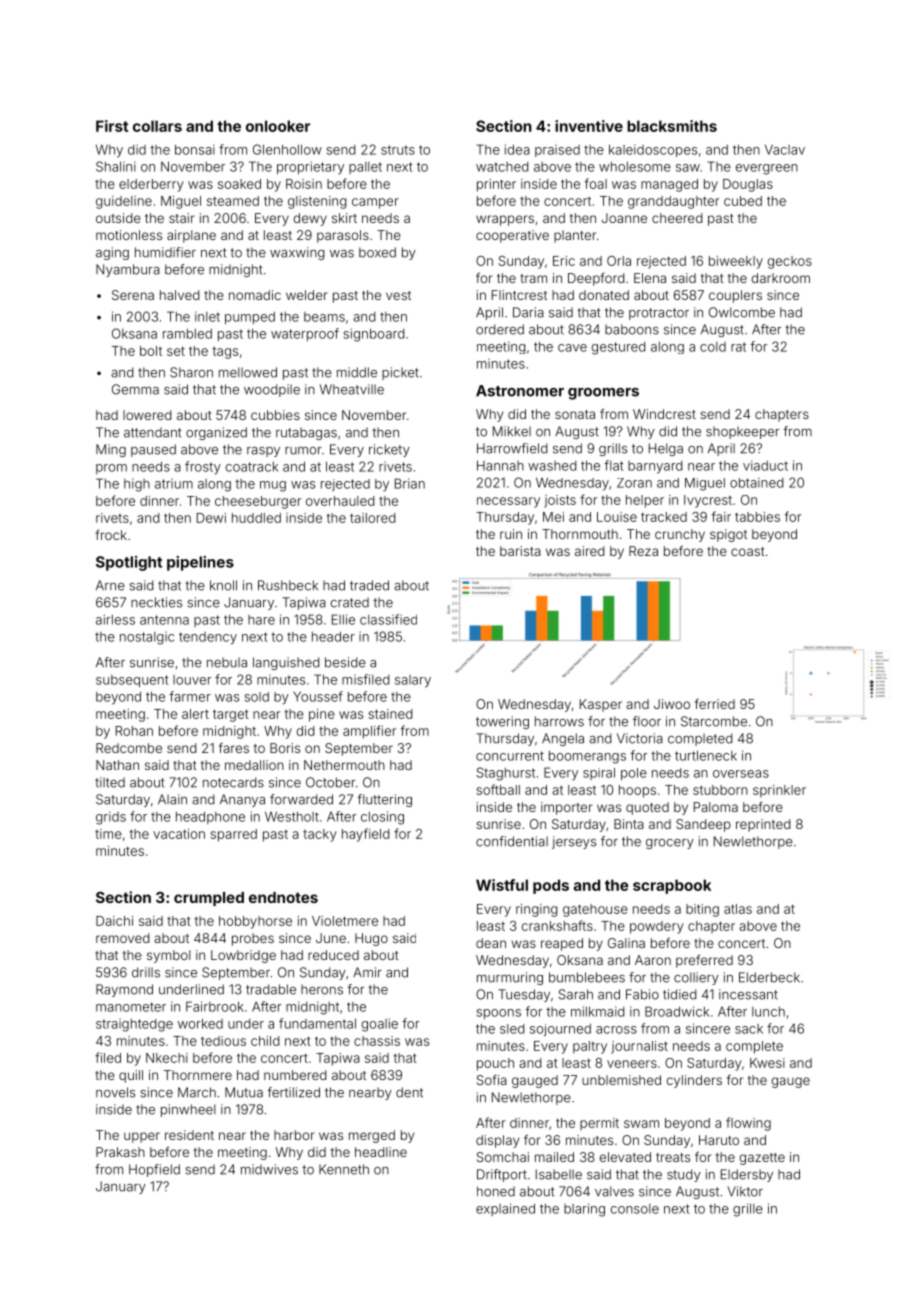 This page has height=1316, width=908. I want to click on atlas, so click(738, 909).
